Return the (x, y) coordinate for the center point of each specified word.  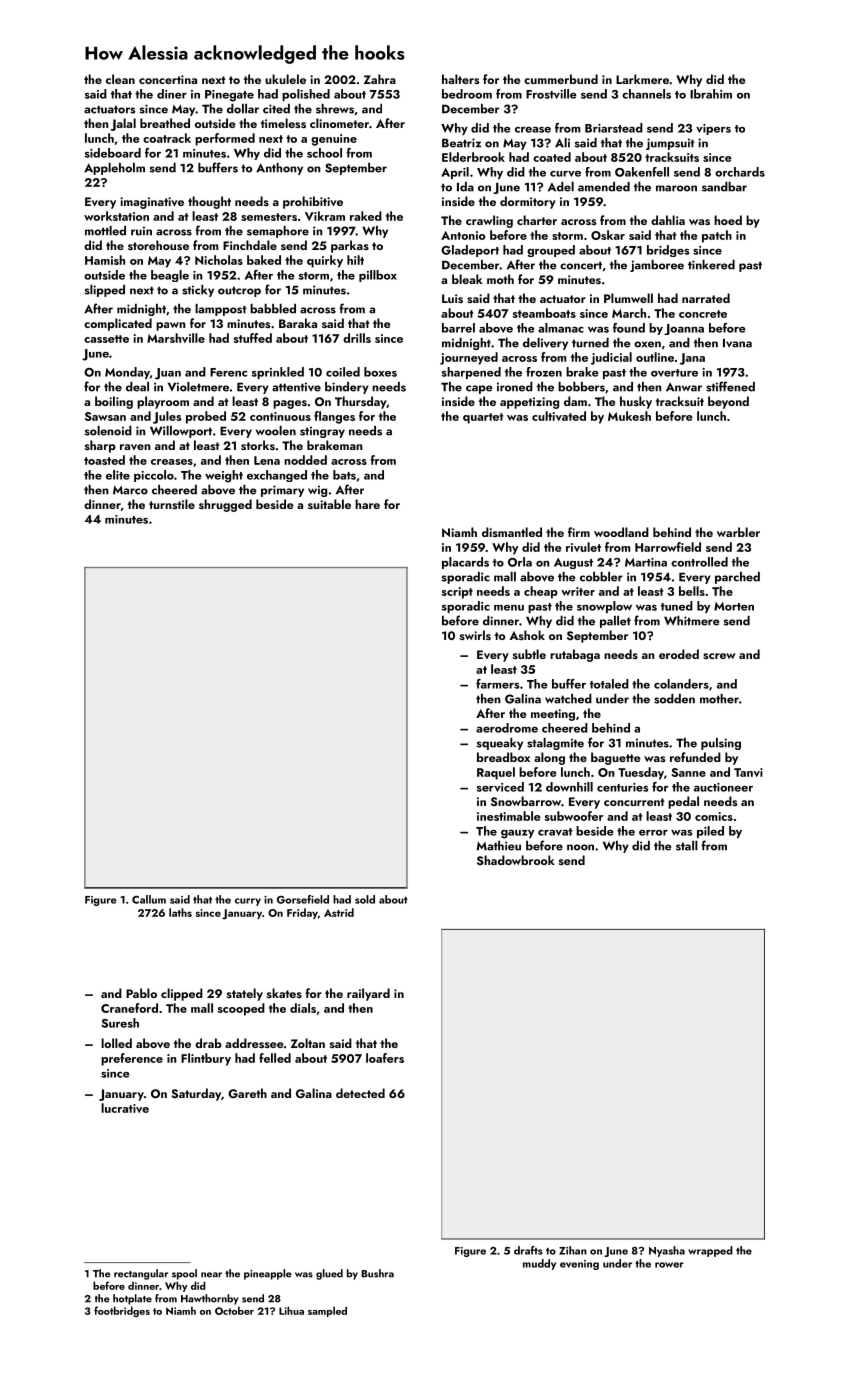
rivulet (583, 547)
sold (365, 899)
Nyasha (667, 1251)
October (234, 1310)
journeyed (469, 358)
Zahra (380, 79)
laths (180, 912)
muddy (539, 1264)
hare (367, 504)
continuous (280, 416)
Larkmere (642, 79)
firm (579, 532)
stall (687, 846)
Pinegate (229, 96)
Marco (130, 490)
